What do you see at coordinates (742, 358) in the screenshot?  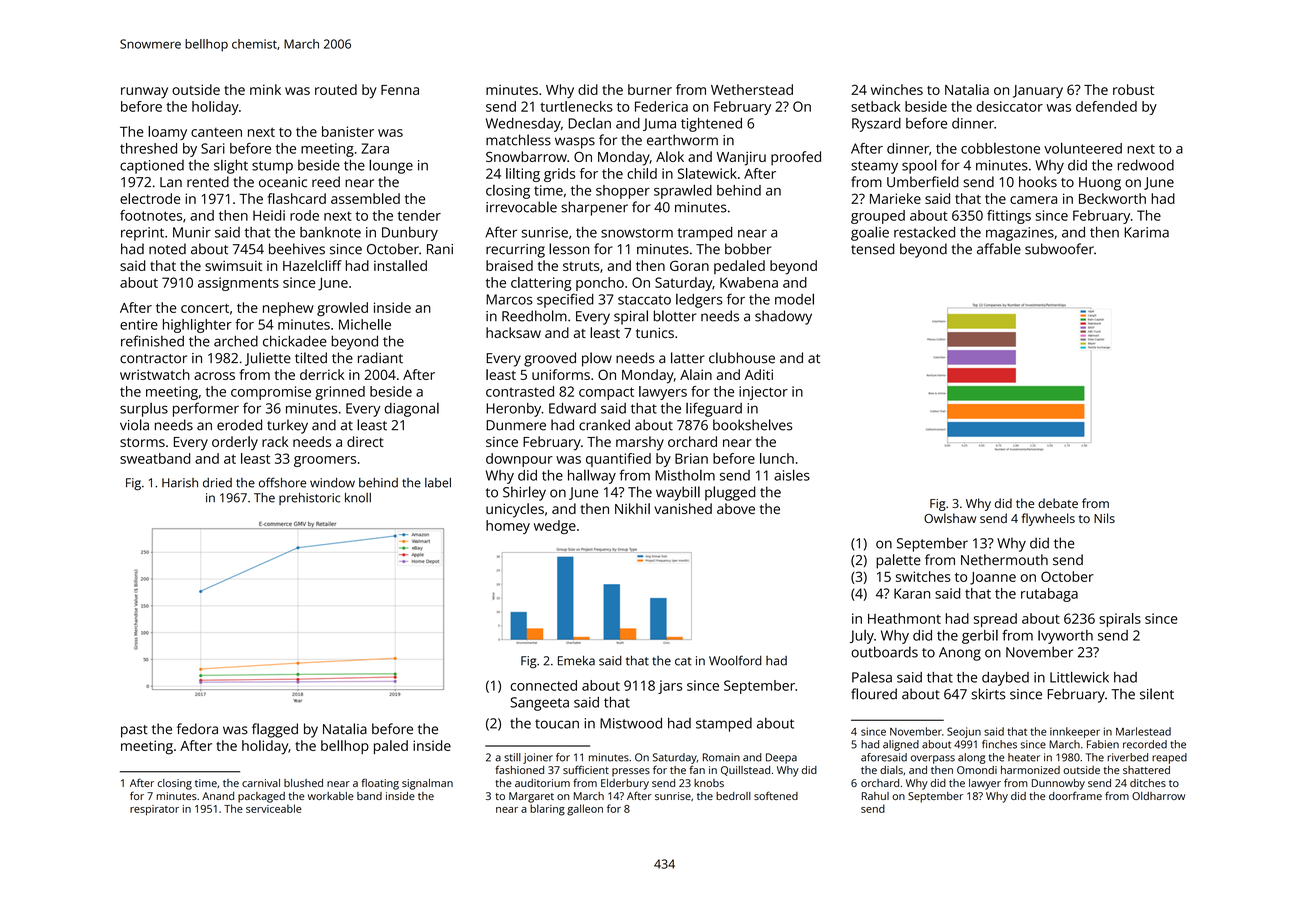 I see `clubhouse` at bounding box center [742, 358].
